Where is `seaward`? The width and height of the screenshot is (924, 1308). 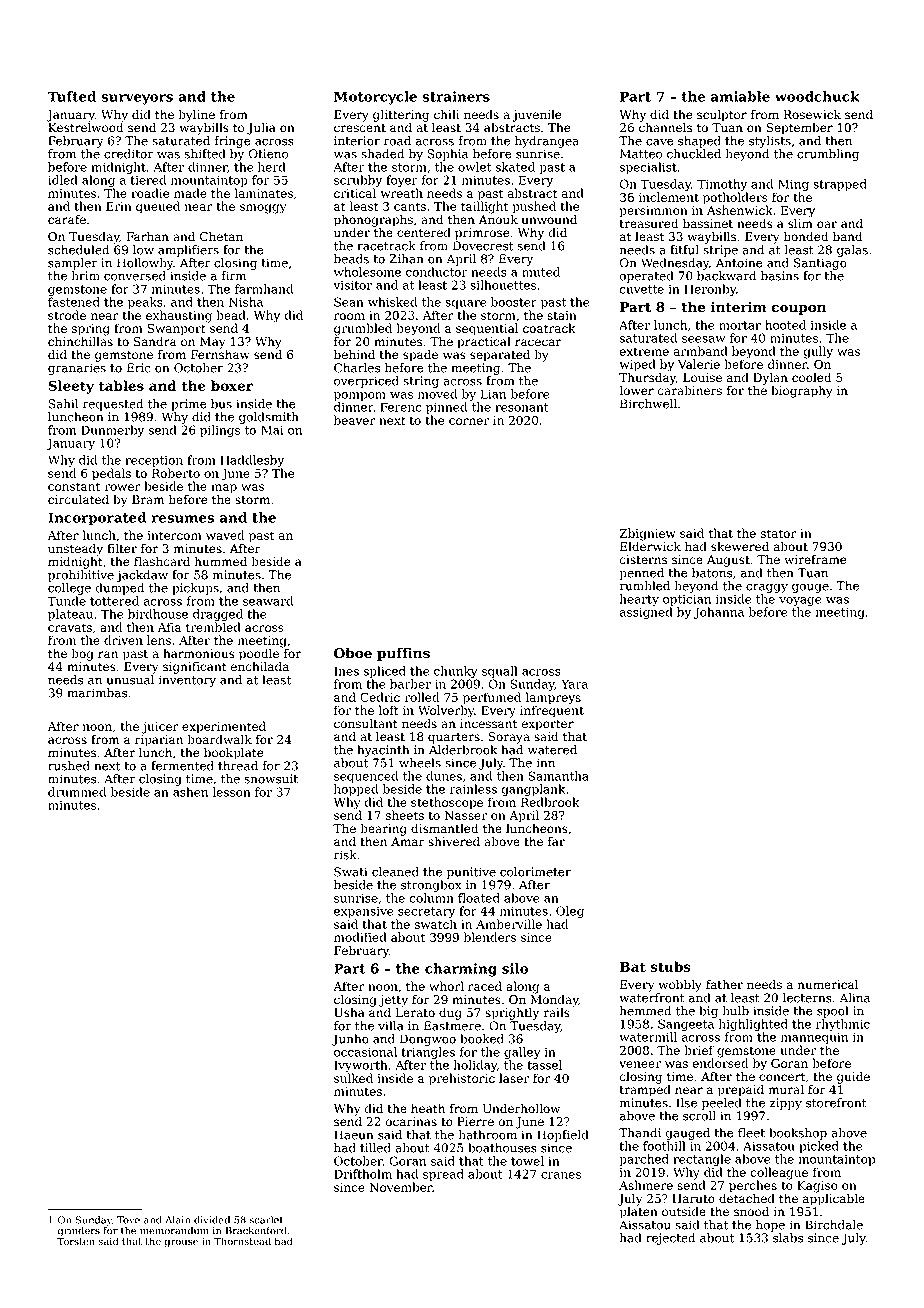
seaward is located at coordinates (268, 601).
